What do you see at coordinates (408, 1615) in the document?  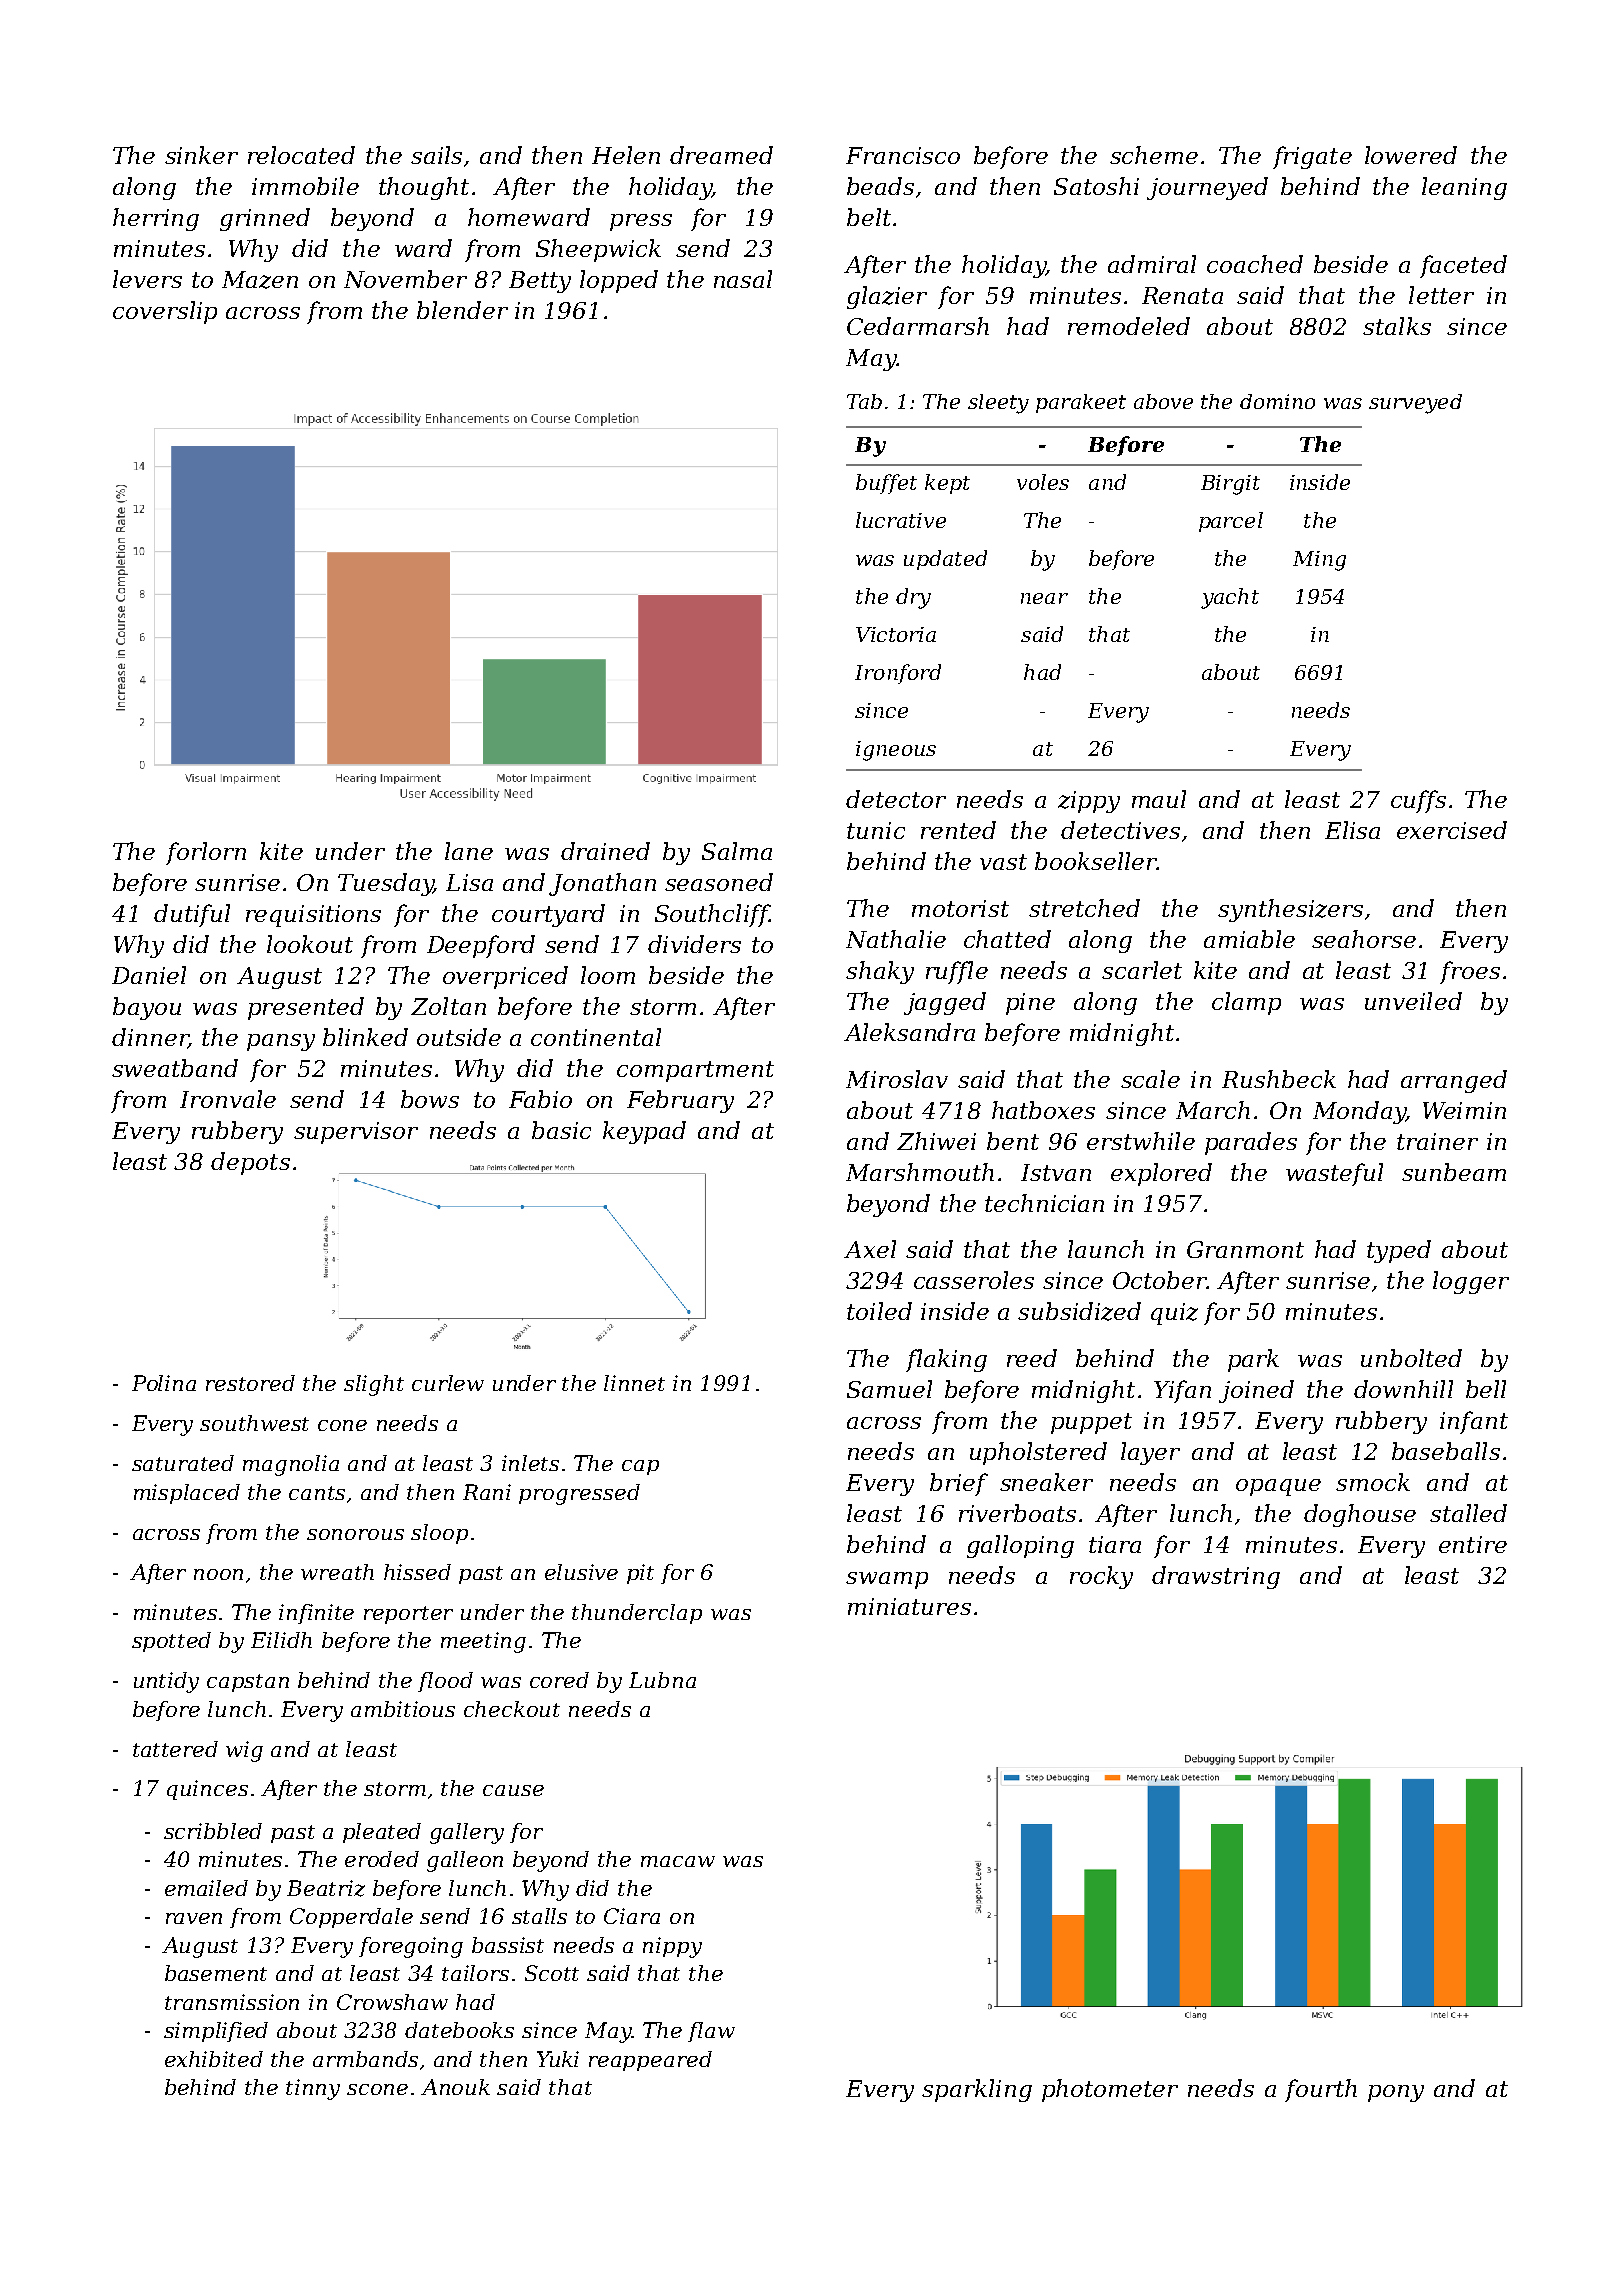 I see `reporter` at bounding box center [408, 1615].
